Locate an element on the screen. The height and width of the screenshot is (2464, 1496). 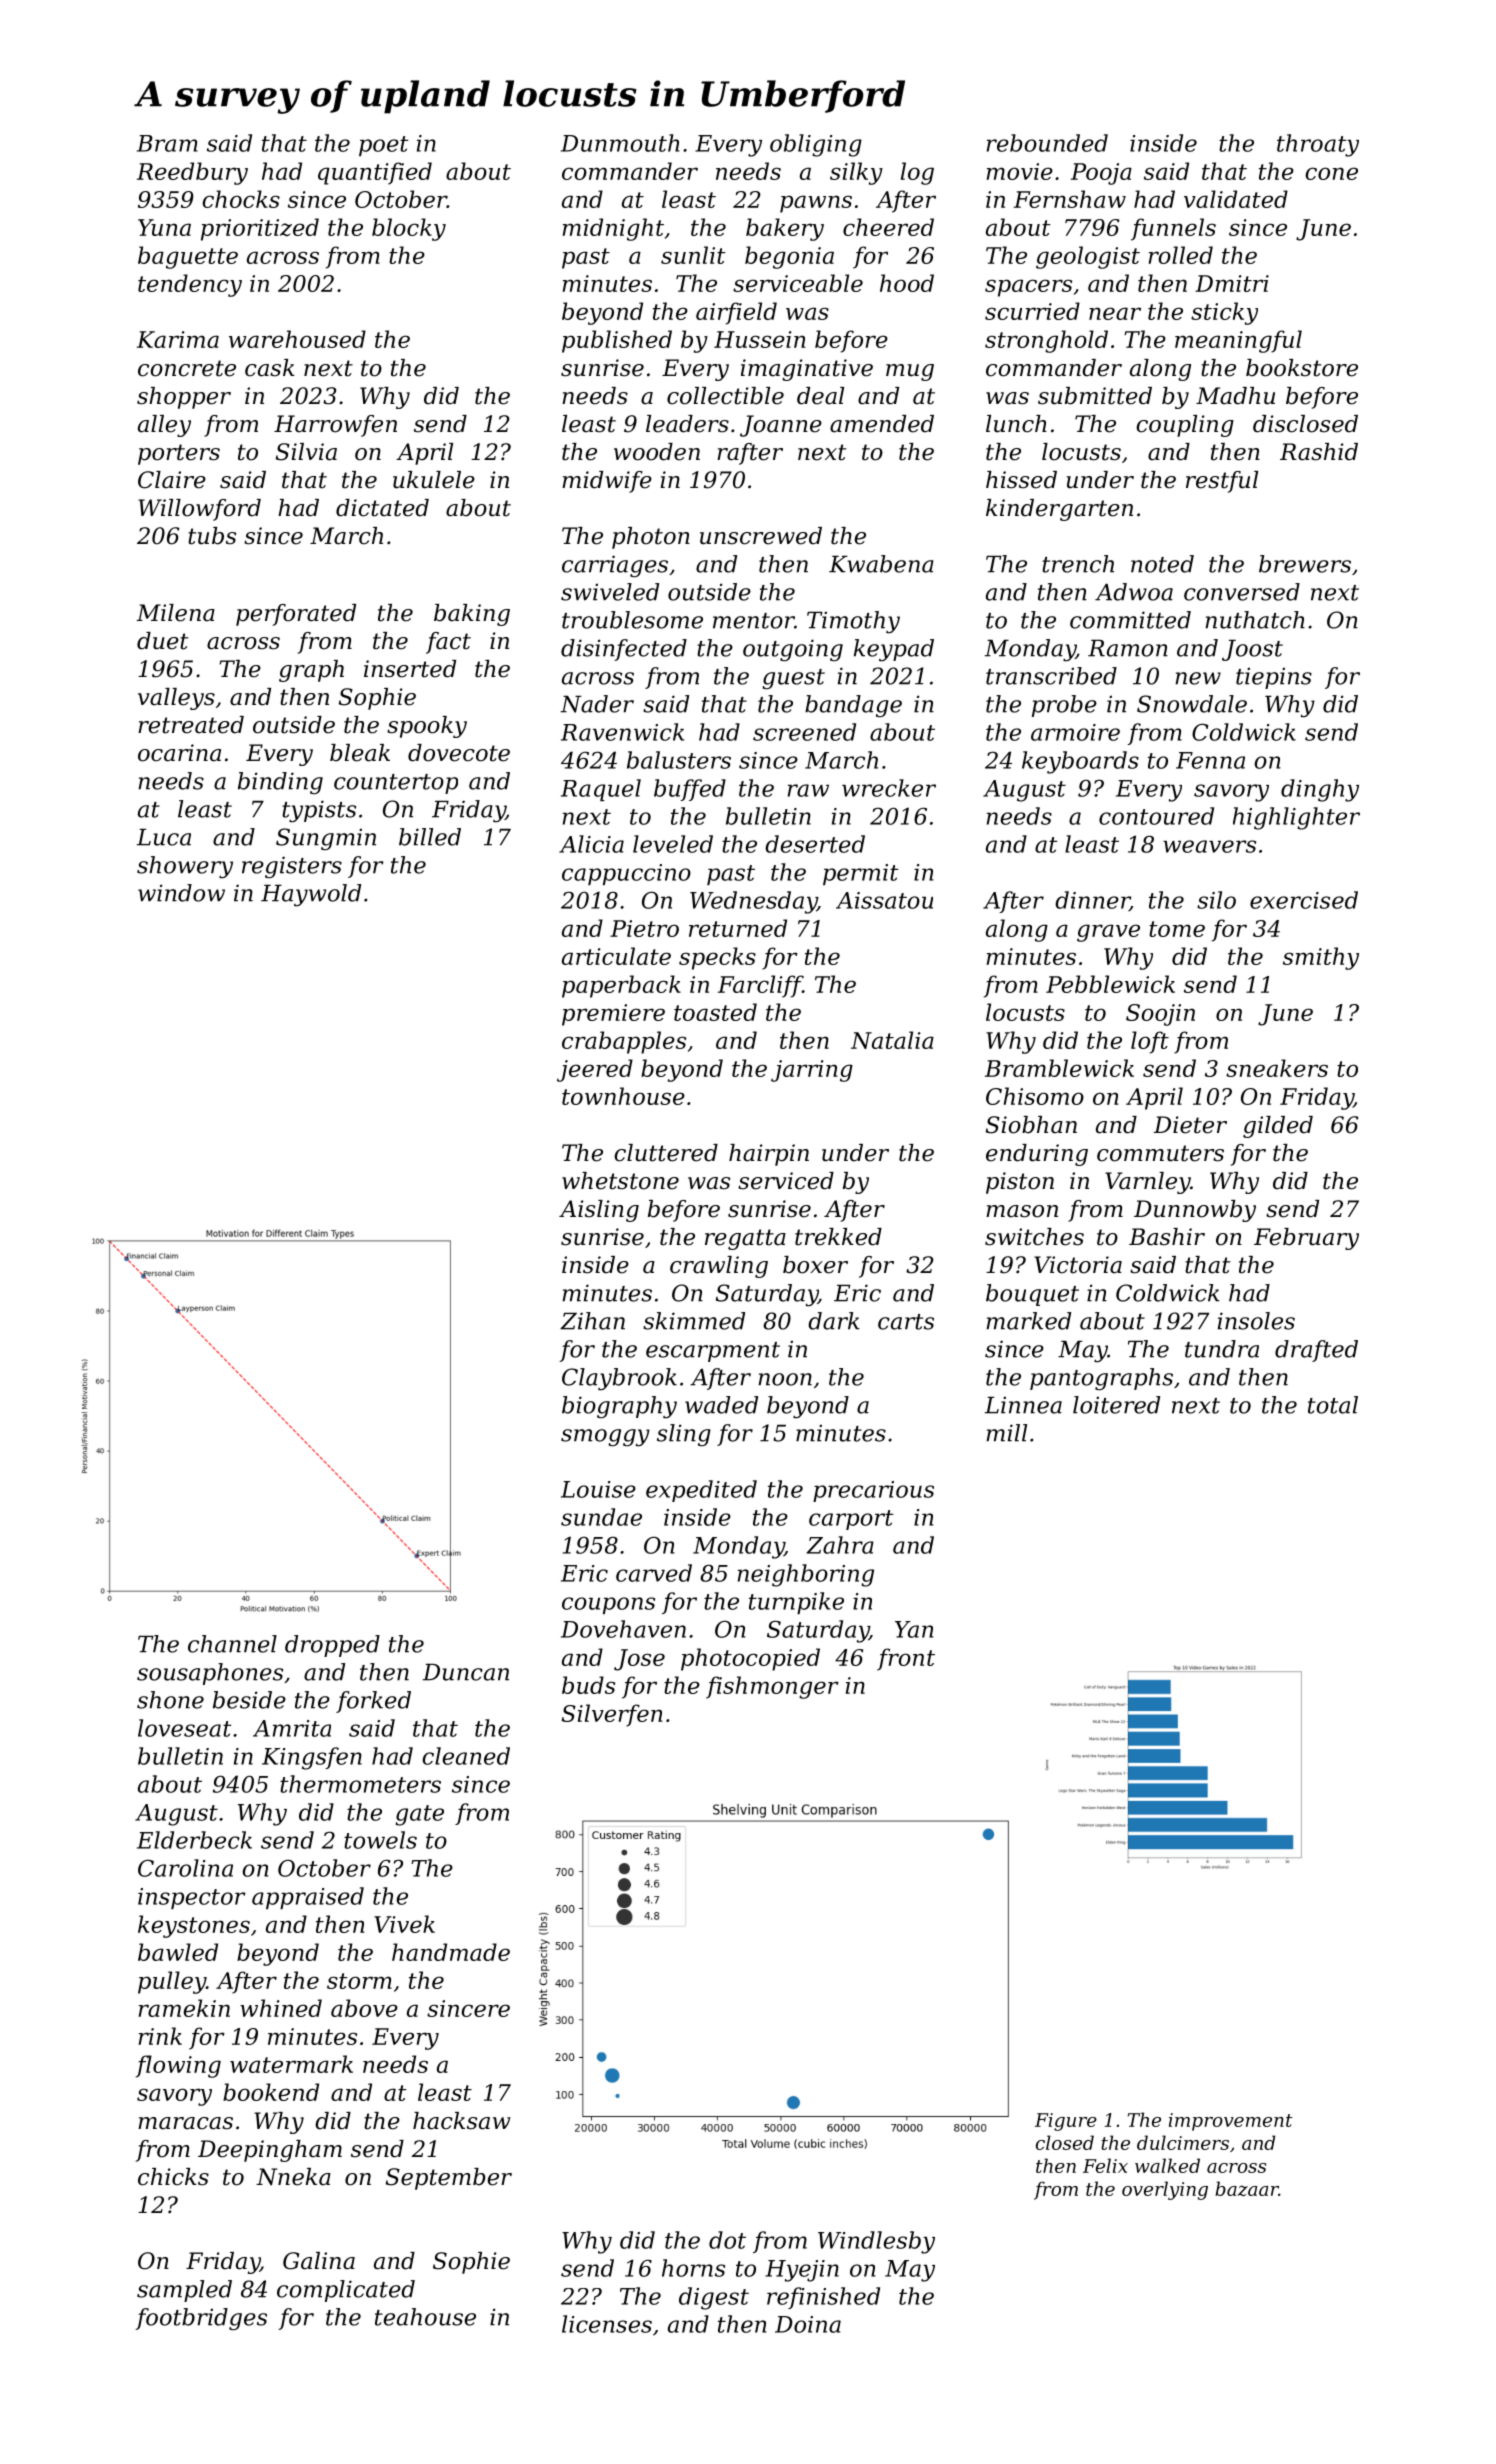
Luca is located at coordinates (164, 837).
